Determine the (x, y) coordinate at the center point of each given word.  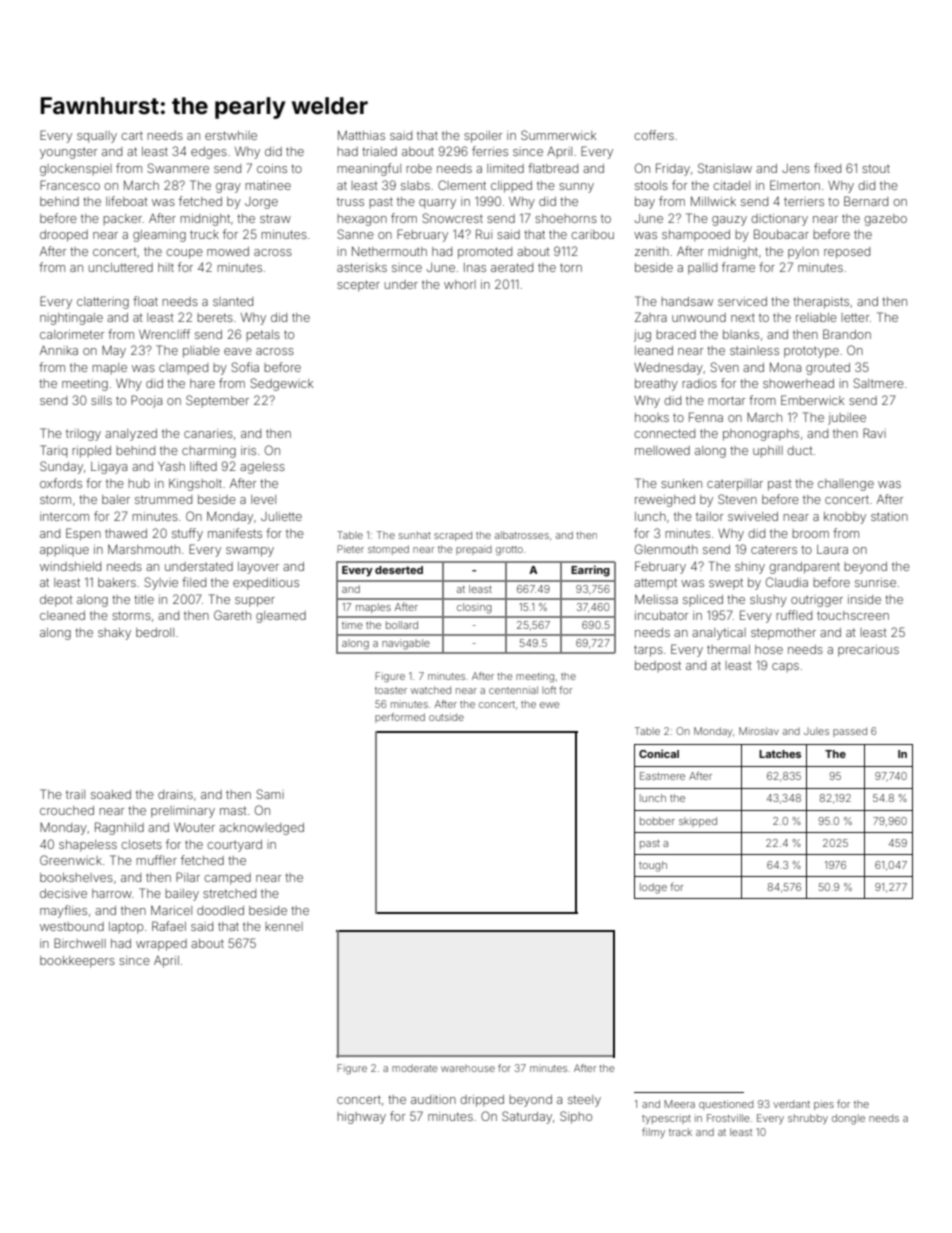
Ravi (874, 433)
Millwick (713, 201)
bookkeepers (77, 962)
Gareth (232, 615)
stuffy (187, 534)
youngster (68, 153)
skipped (698, 822)
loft (549, 690)
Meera (679, 1104)
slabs (415, 185)
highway (361, 1118)
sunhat (415, 535)
